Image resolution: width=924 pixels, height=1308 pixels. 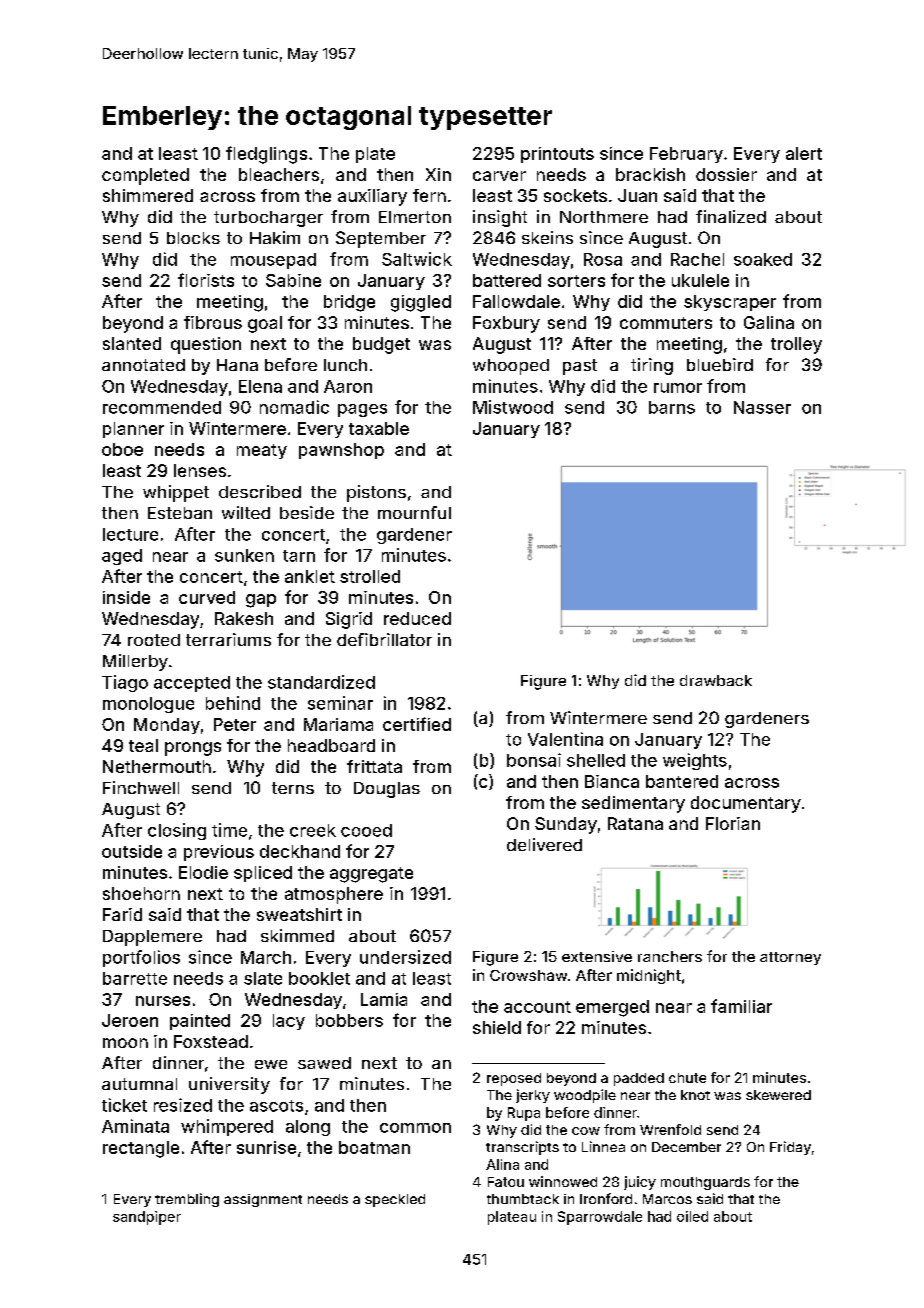 I want to click on Hana, so click(x=237, y=365).
